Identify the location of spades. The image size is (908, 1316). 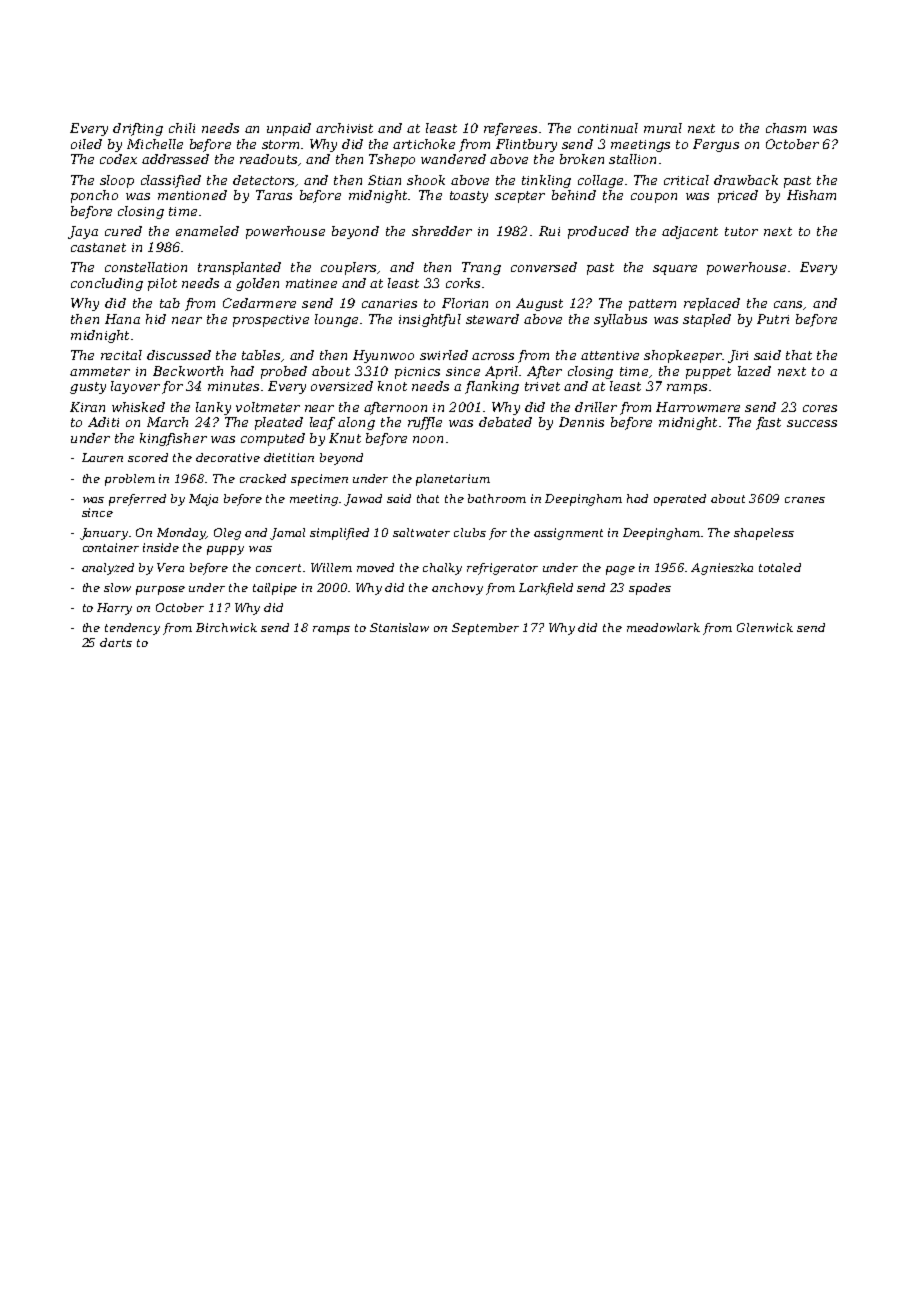
(650, 589).
